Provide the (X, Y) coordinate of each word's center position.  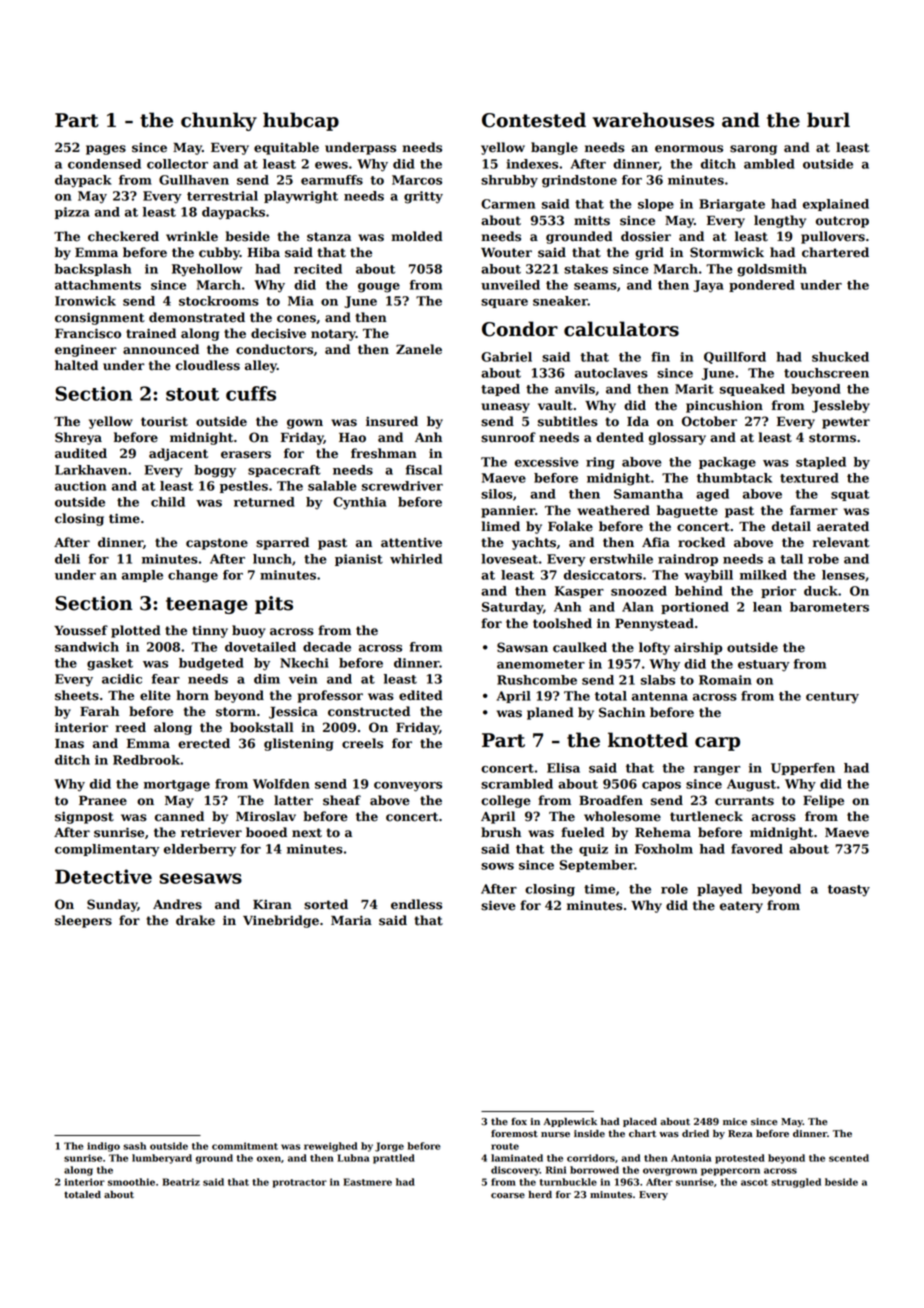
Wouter (506, 253)
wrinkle (192, 236)
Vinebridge (281, 921)
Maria (351, 920)
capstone (217, 544)
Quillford (735, 358)
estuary (764, 666)
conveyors (408, 787)
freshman (384, 453)
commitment (245, 1146)
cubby (219, 253)
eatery (741, 907)
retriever (211, 832)
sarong (753, 150)
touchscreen (826, 373)
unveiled (510, 285)
